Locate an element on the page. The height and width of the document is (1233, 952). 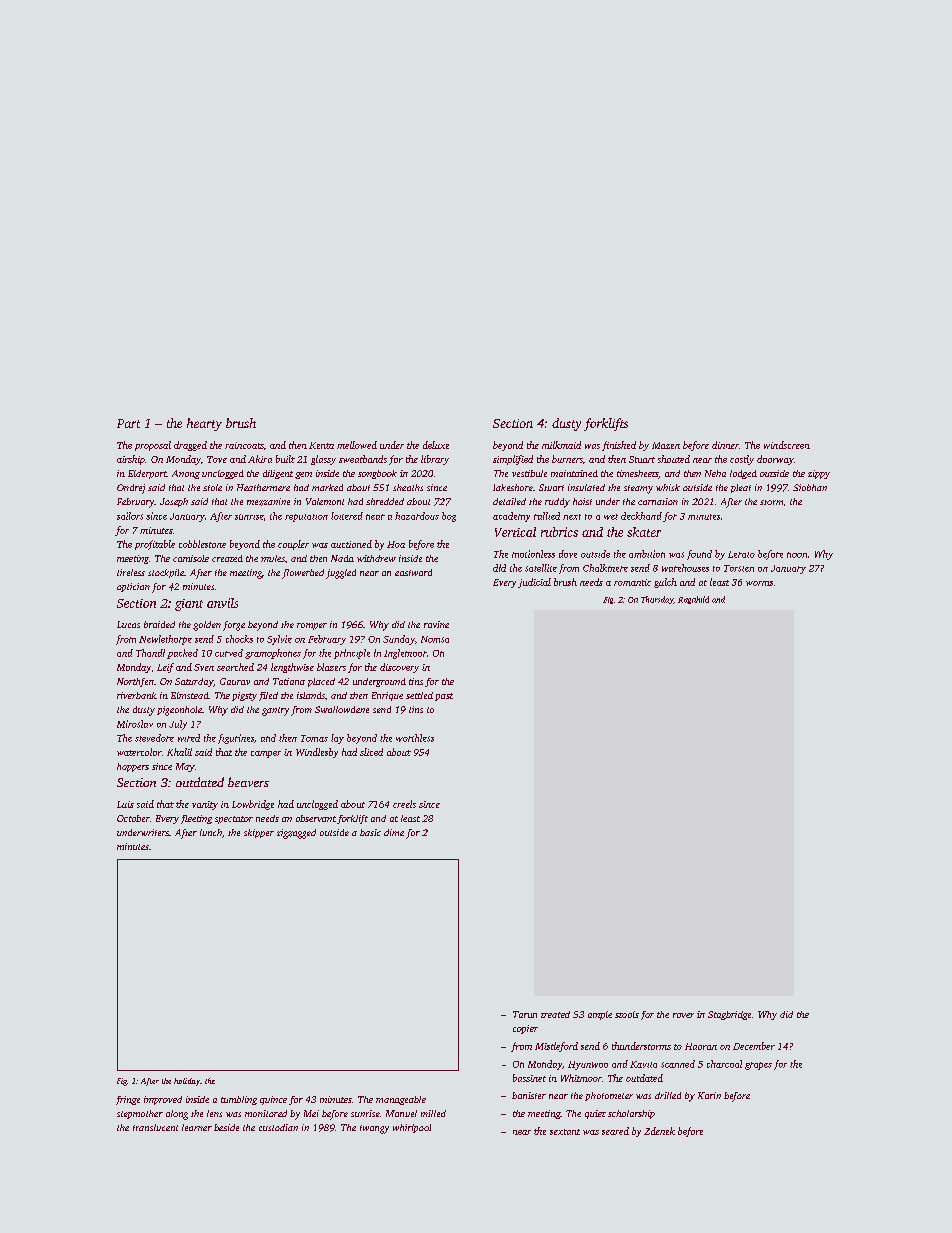
beside is located at coordinates (226, 1127).
